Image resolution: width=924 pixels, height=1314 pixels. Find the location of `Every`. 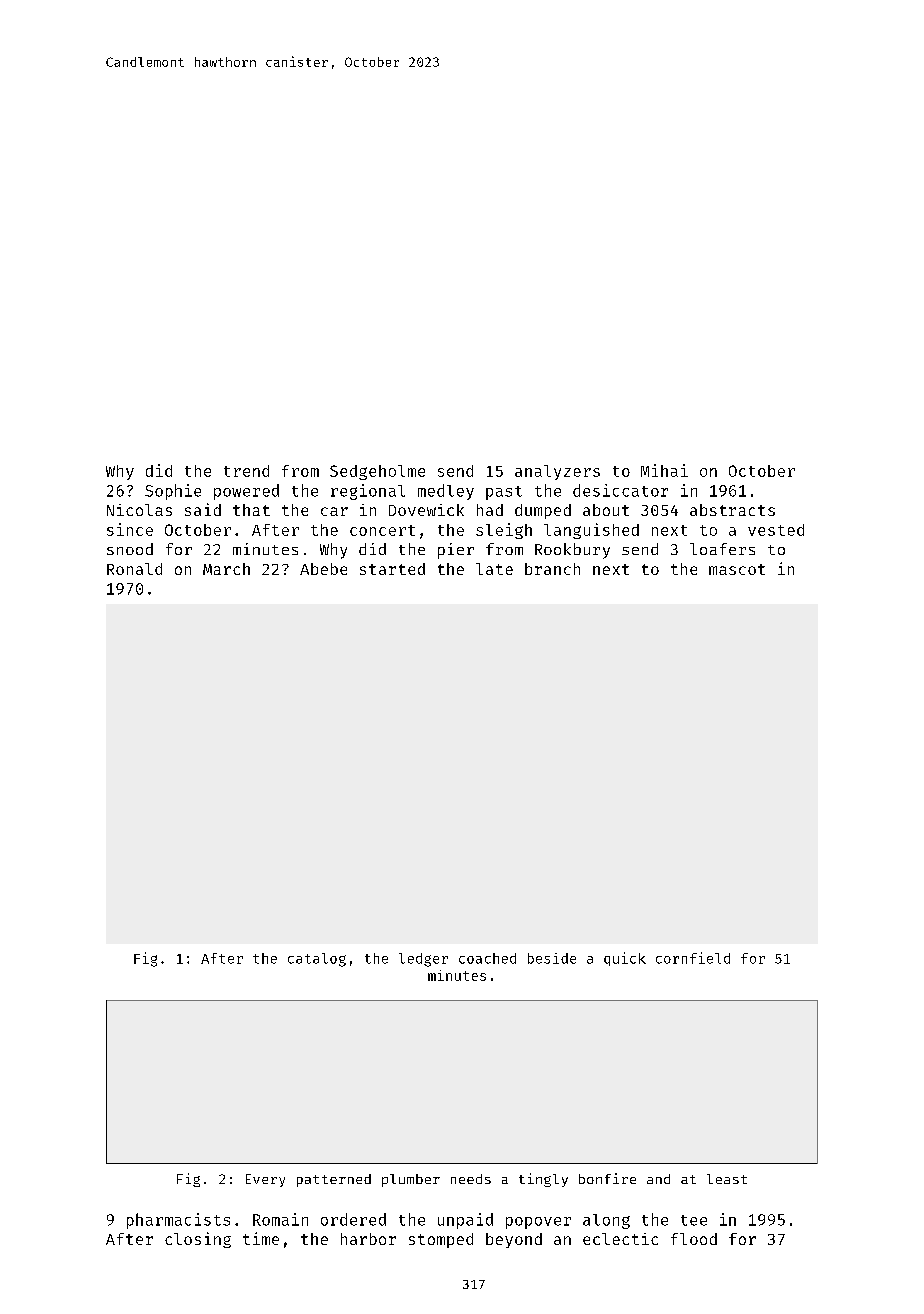

Every is located at coordinates (265, 1180).
